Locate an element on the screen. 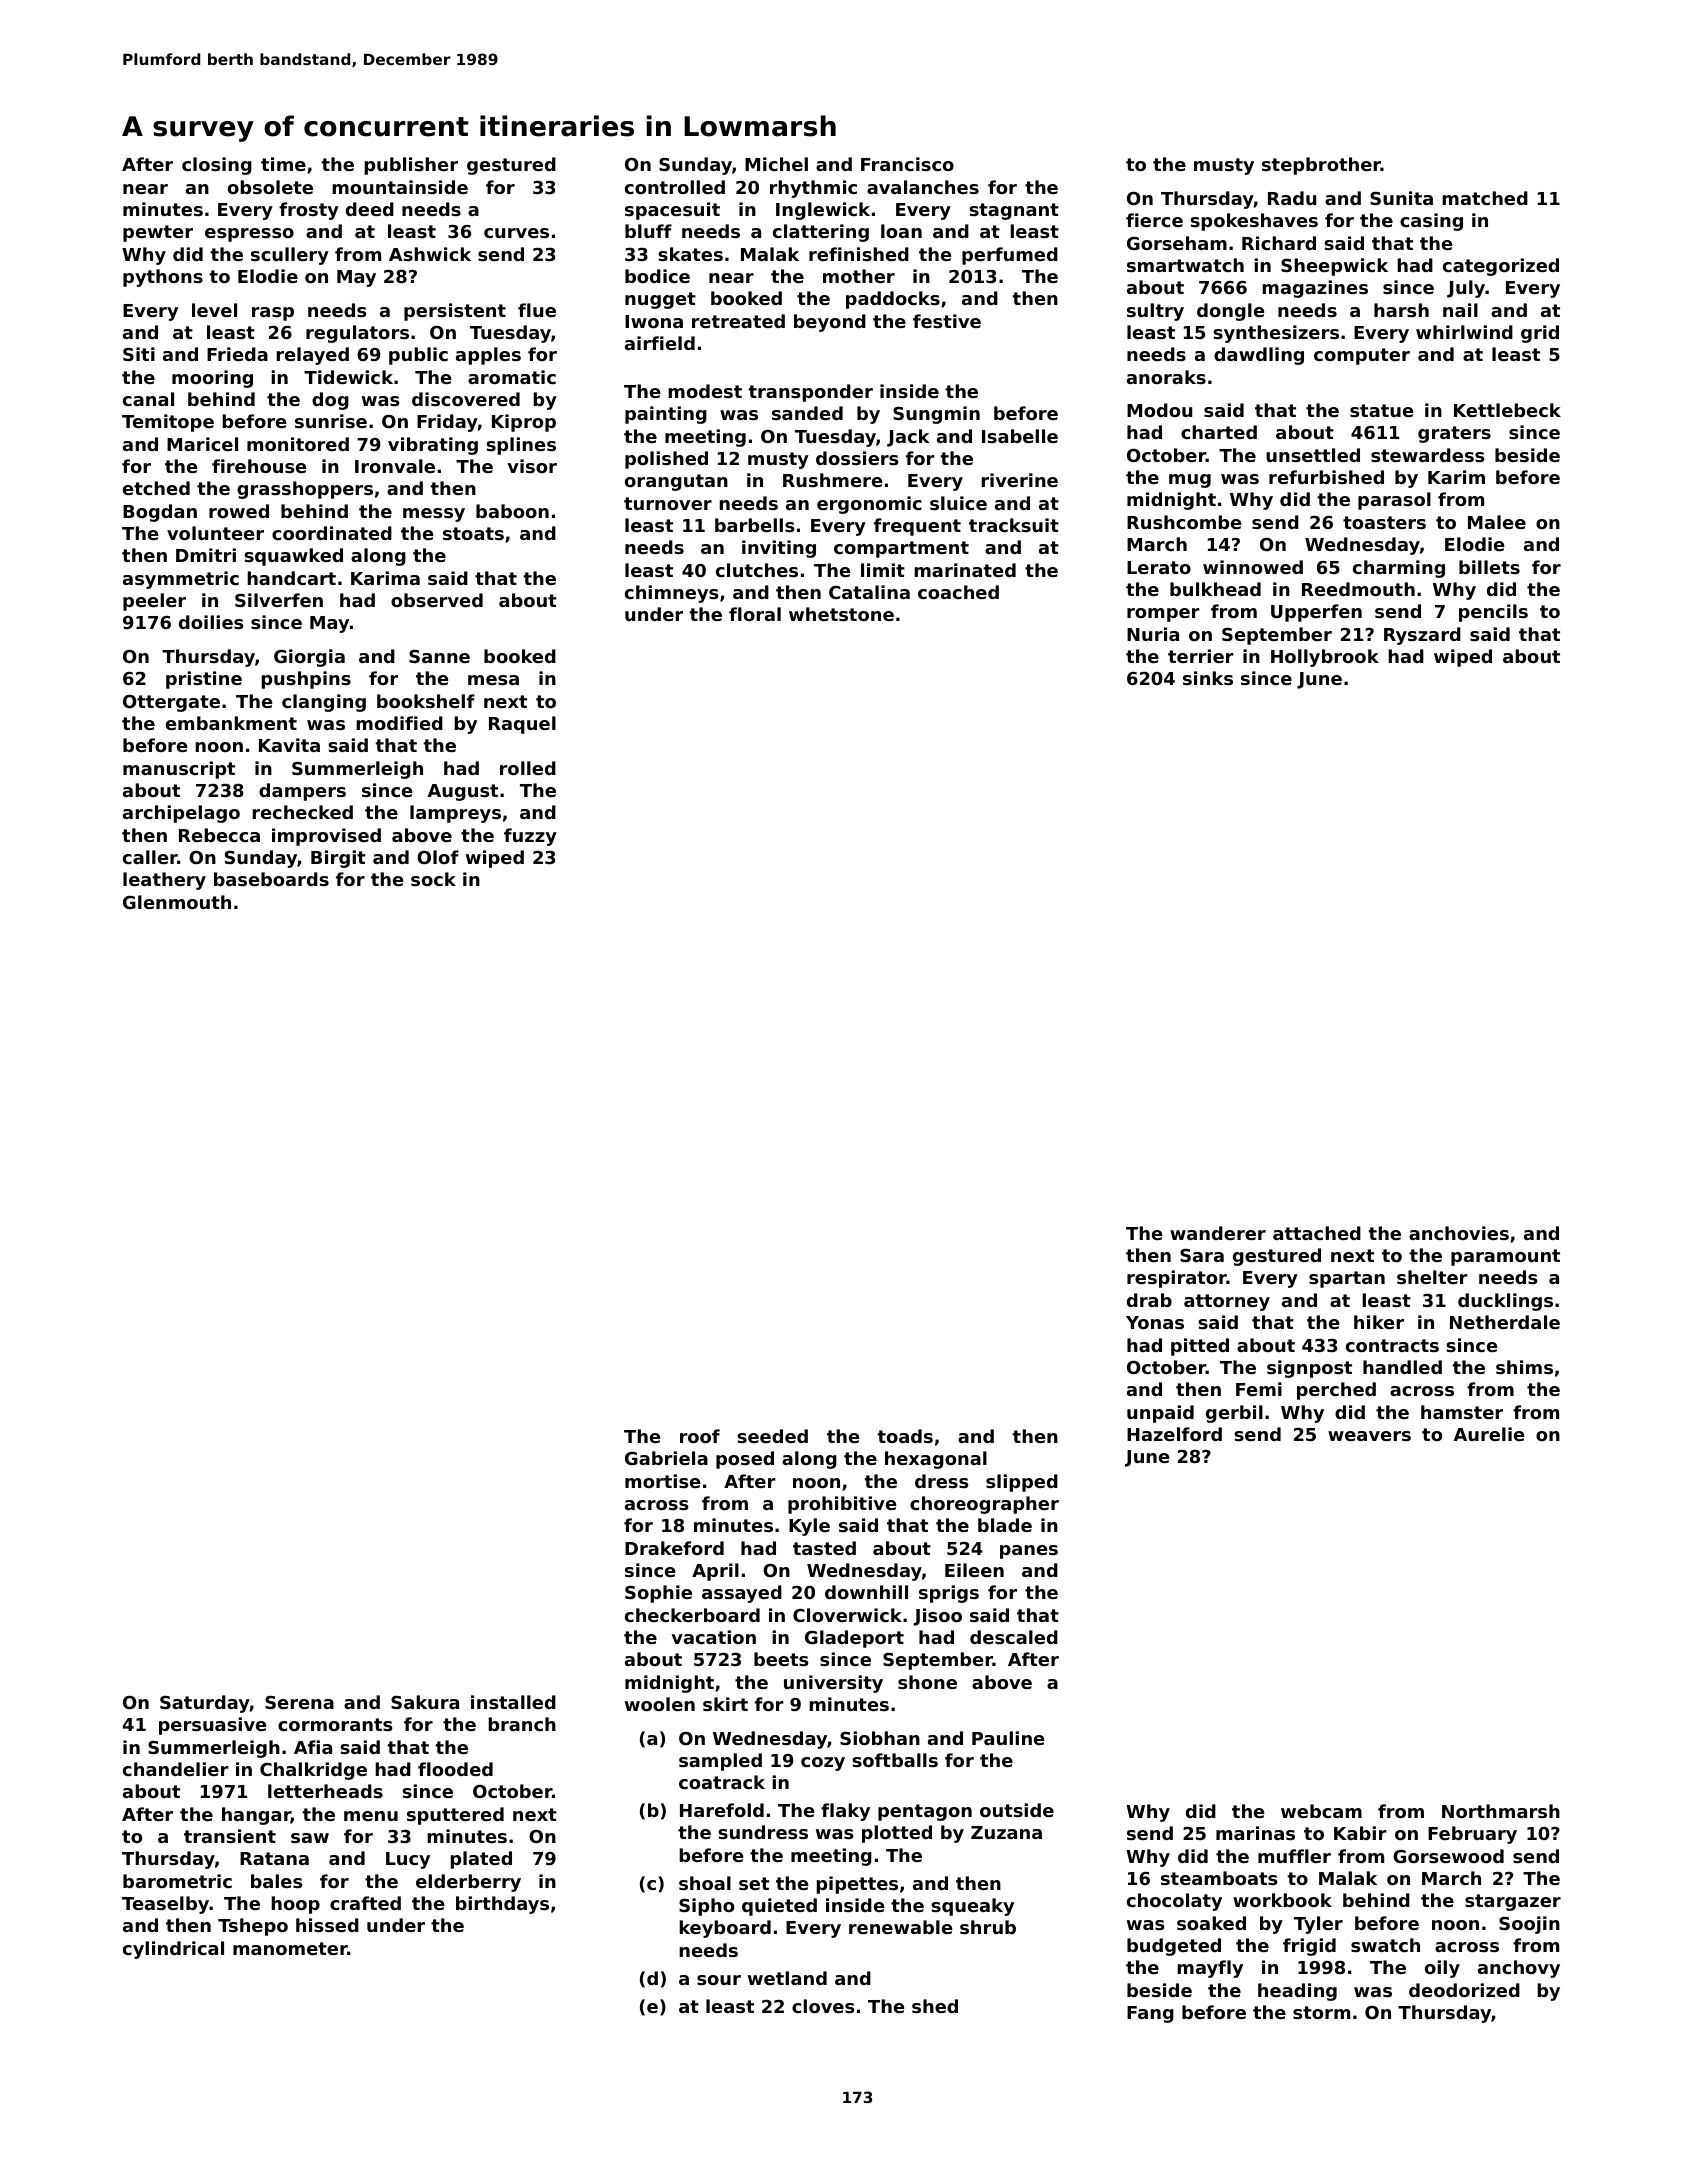  seeded is located at coordinates (772, 1436).
